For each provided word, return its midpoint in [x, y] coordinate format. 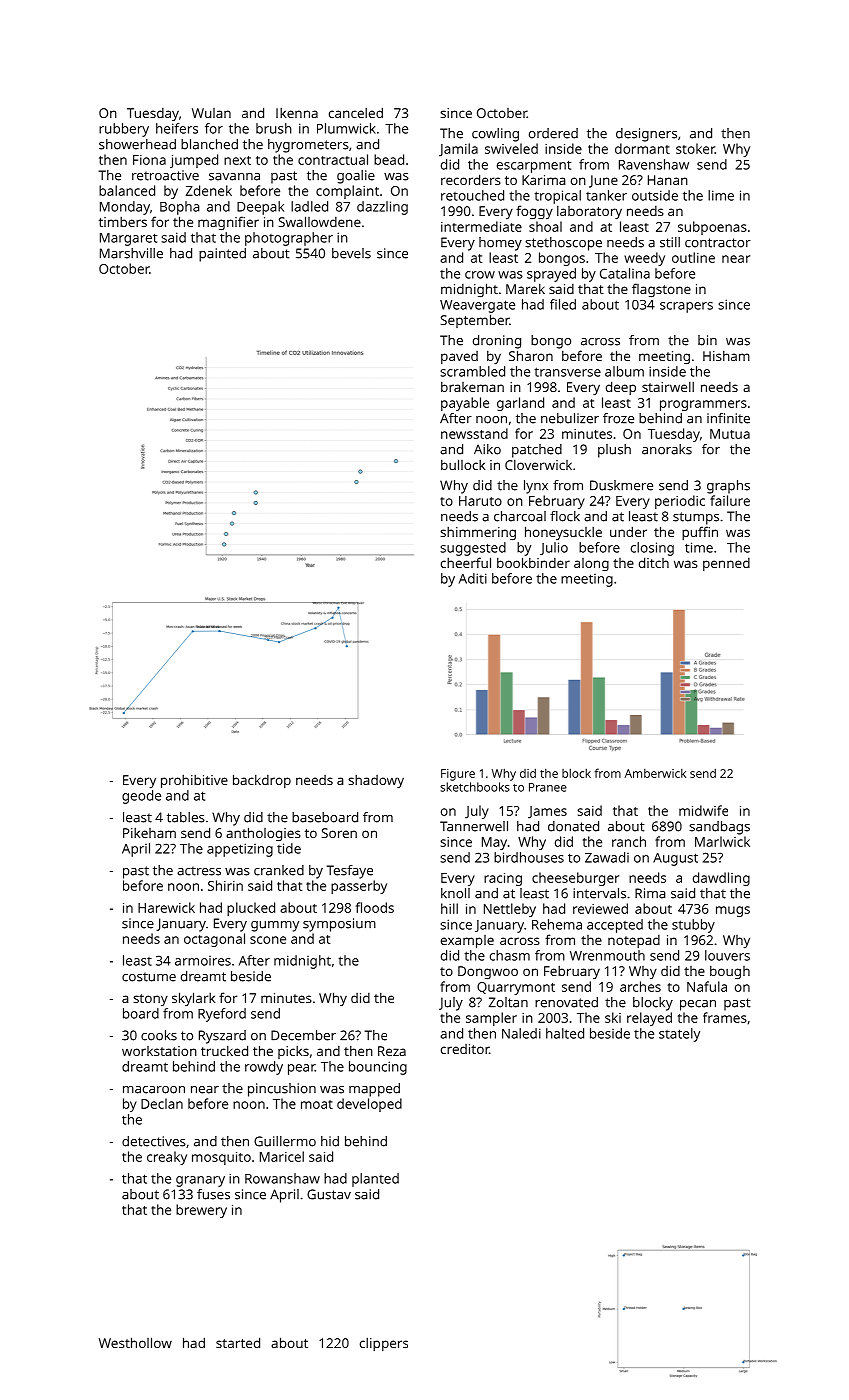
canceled [356, 112]
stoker [695, 148]
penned [726, 564]
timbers [123, 221]
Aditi [473, 578]
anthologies [263, 834]
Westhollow [135, 1342]
